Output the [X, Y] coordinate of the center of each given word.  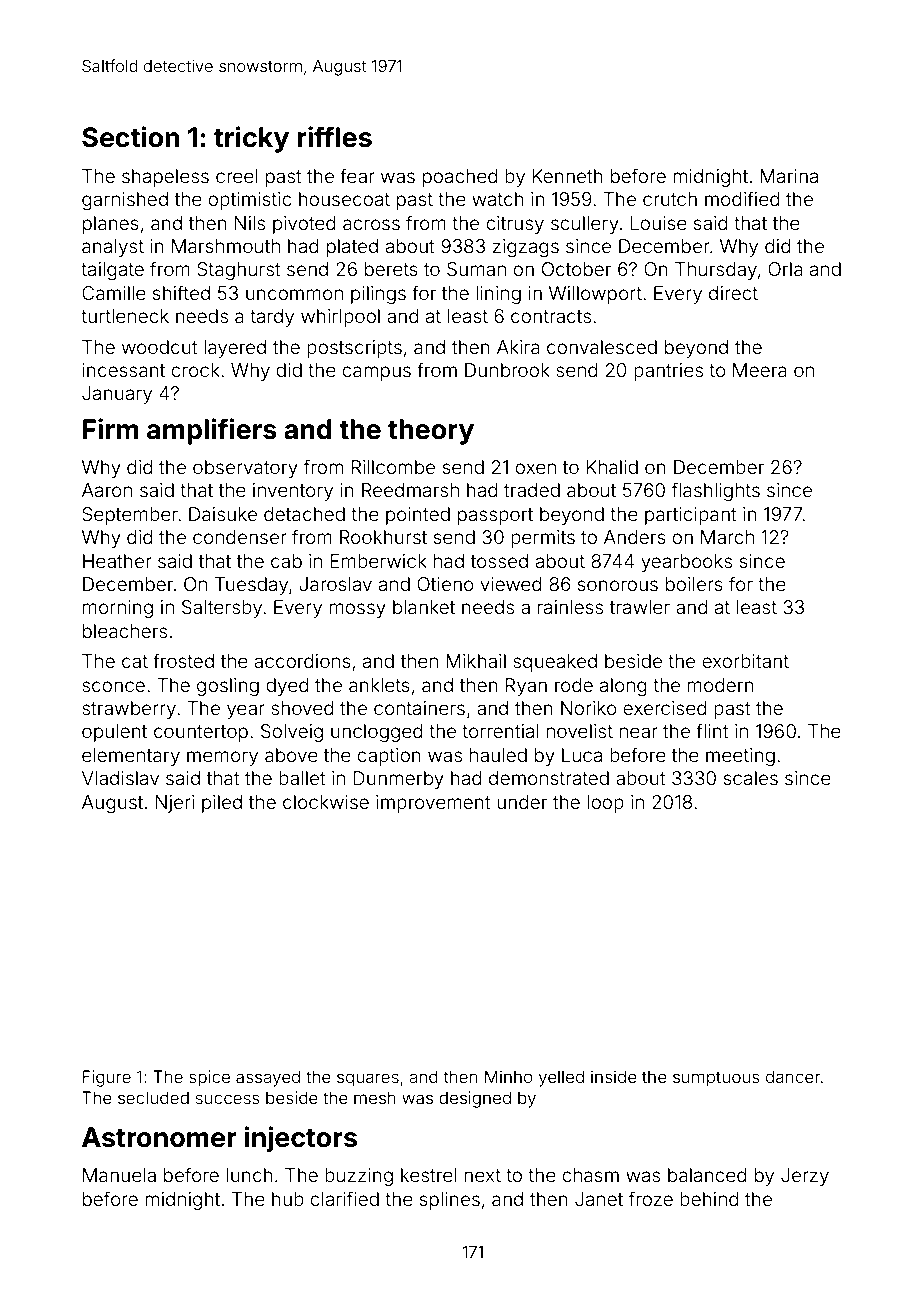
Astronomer [159, 1137]
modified [742, 198]
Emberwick [378, 561]
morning [118, 609]
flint [712, 730]
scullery [585, 225]
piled [222, 804]
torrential [500, 731]
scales [751, 778]
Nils [249, 223]
